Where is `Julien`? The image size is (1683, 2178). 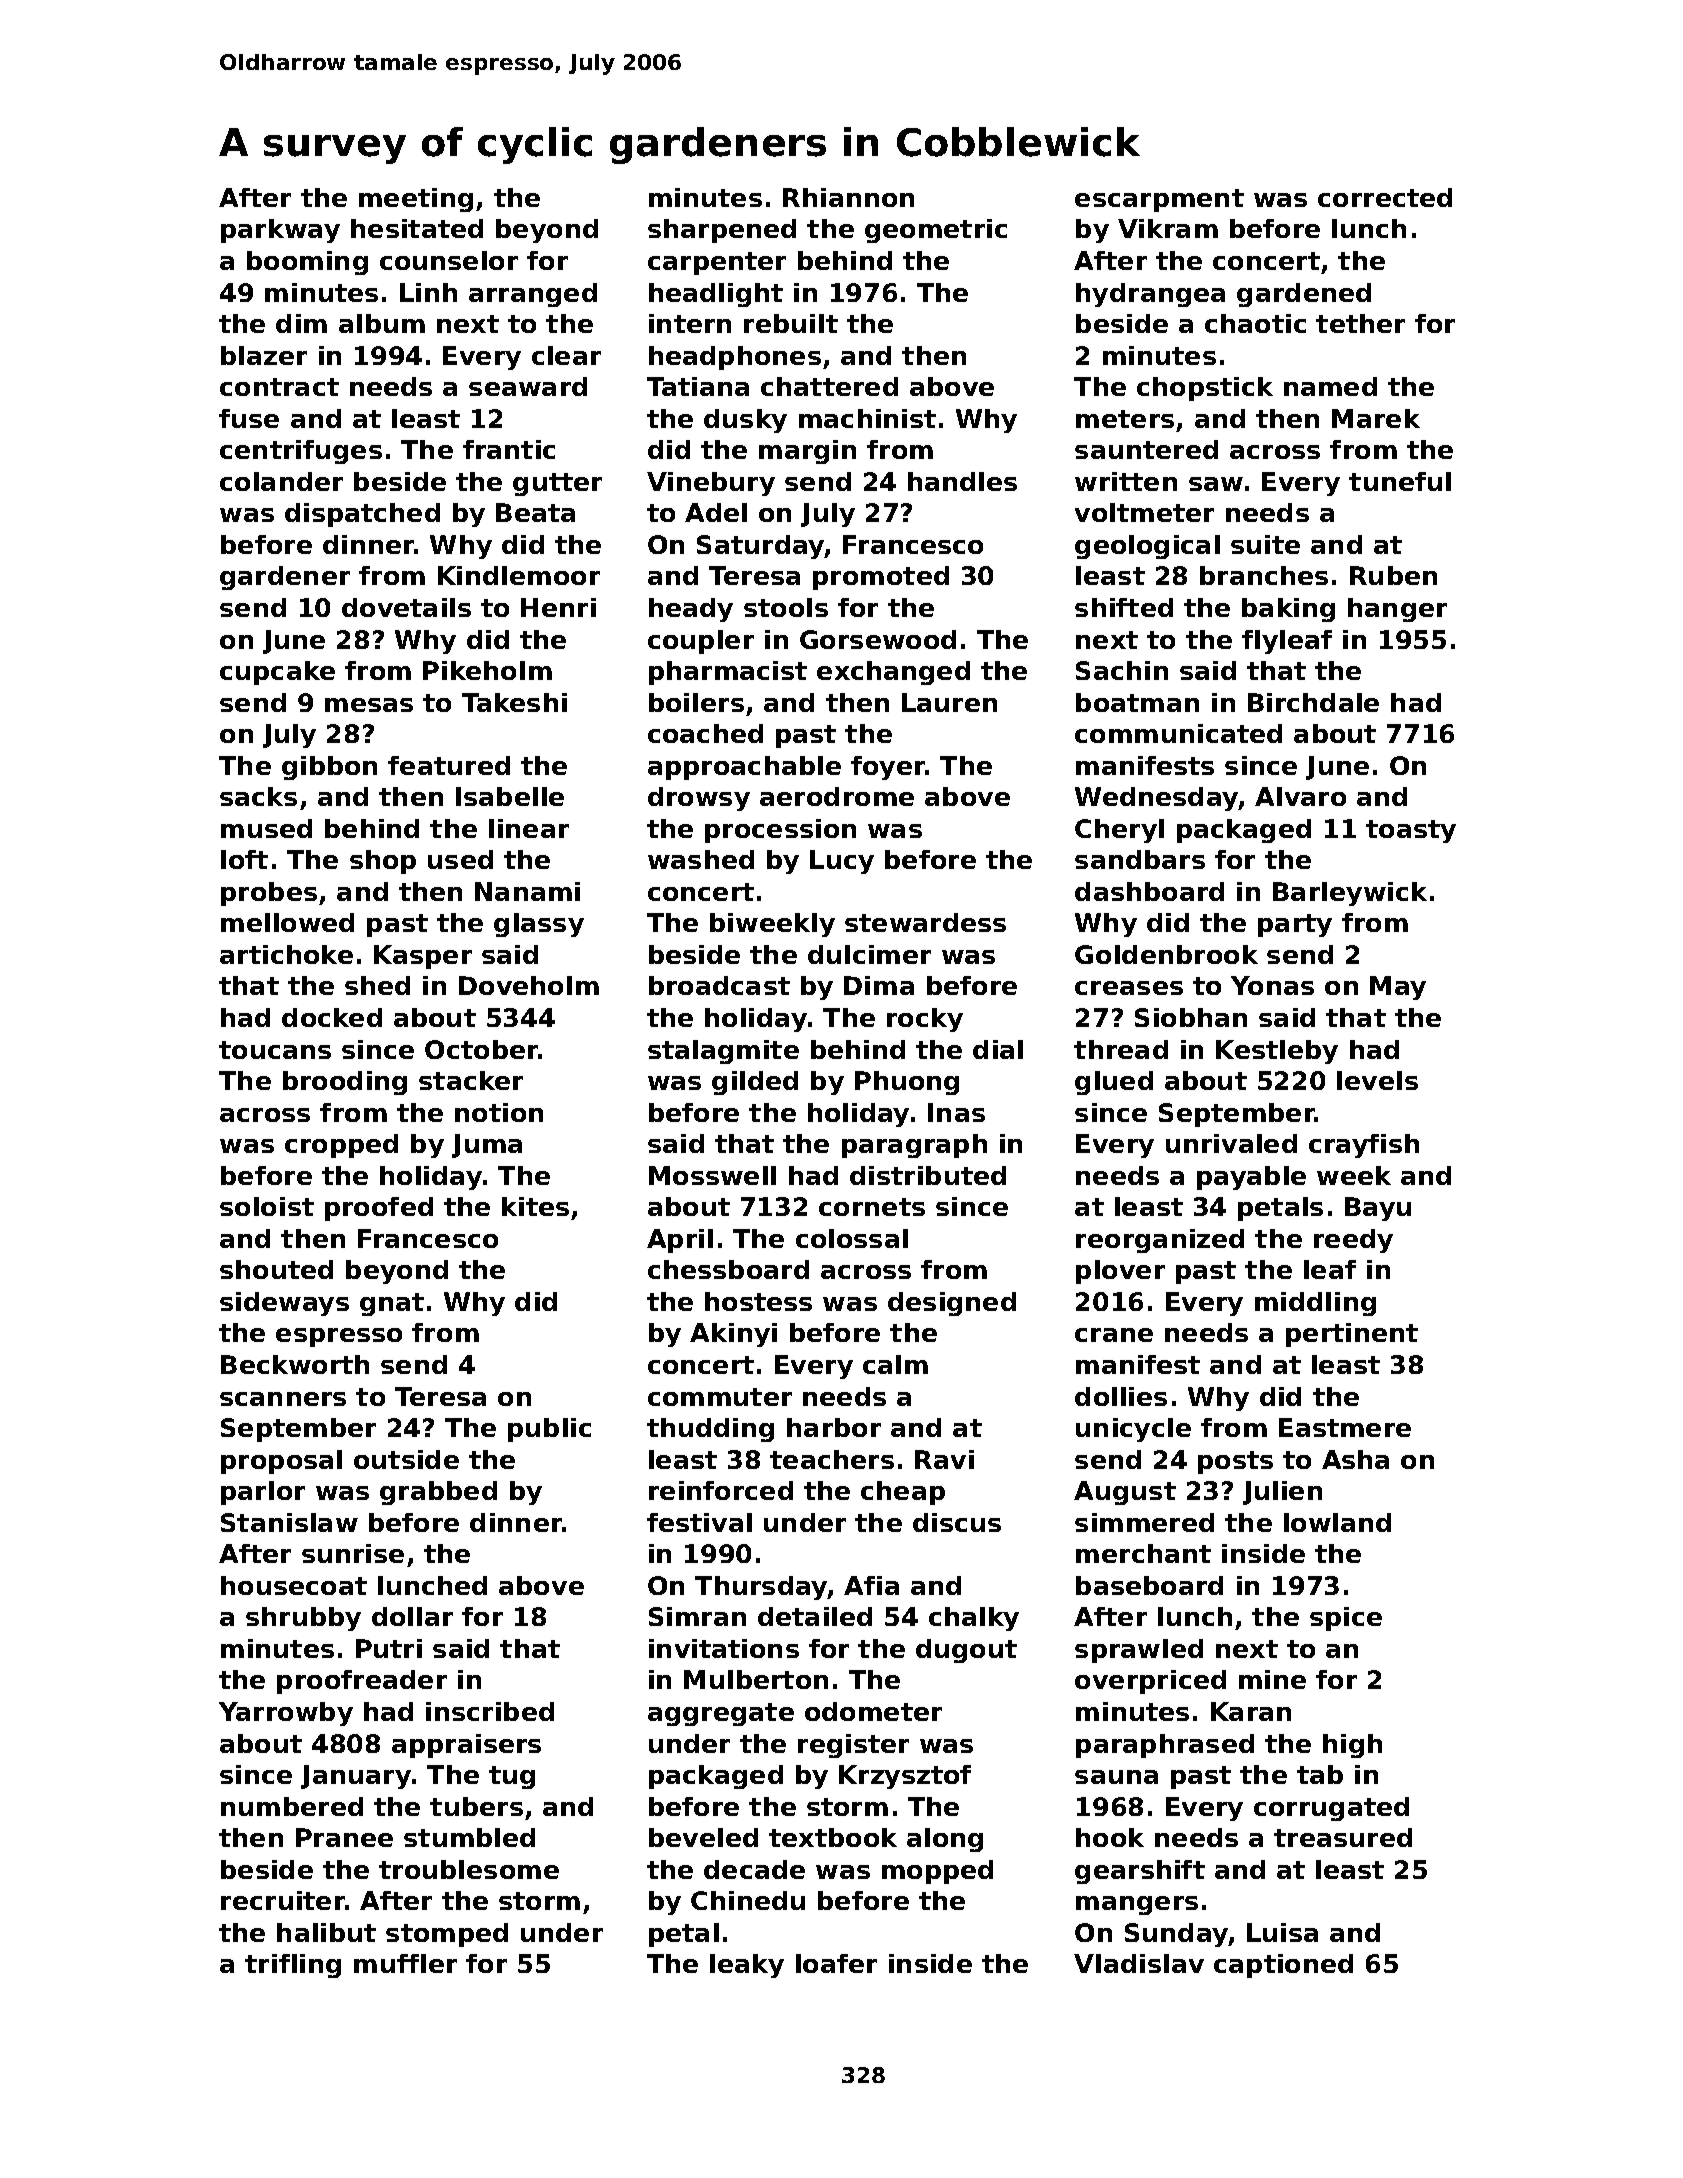
Julien is located at coordinates (1282, 1493).
